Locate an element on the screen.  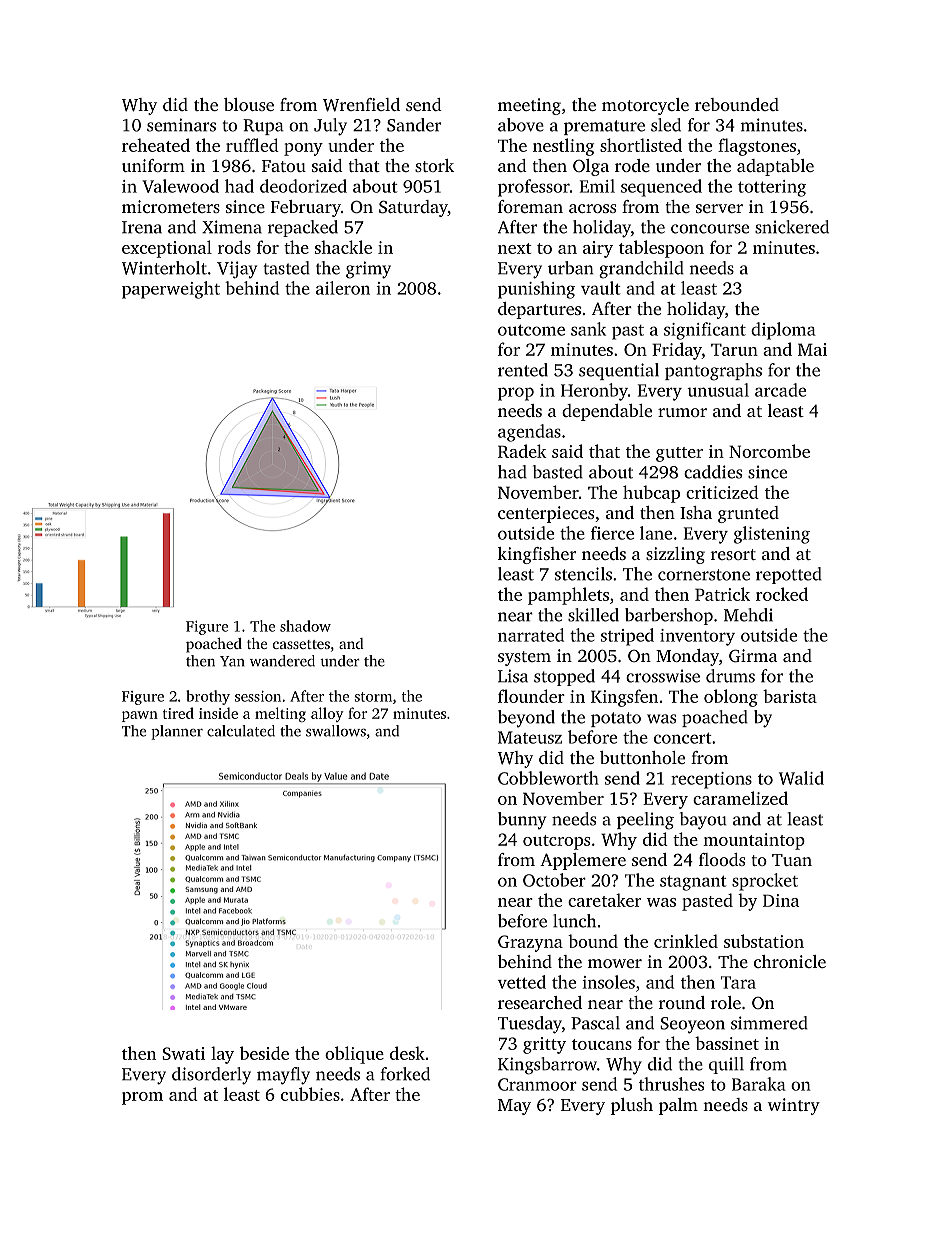
outcrops is located at coordinates (556, 842).
